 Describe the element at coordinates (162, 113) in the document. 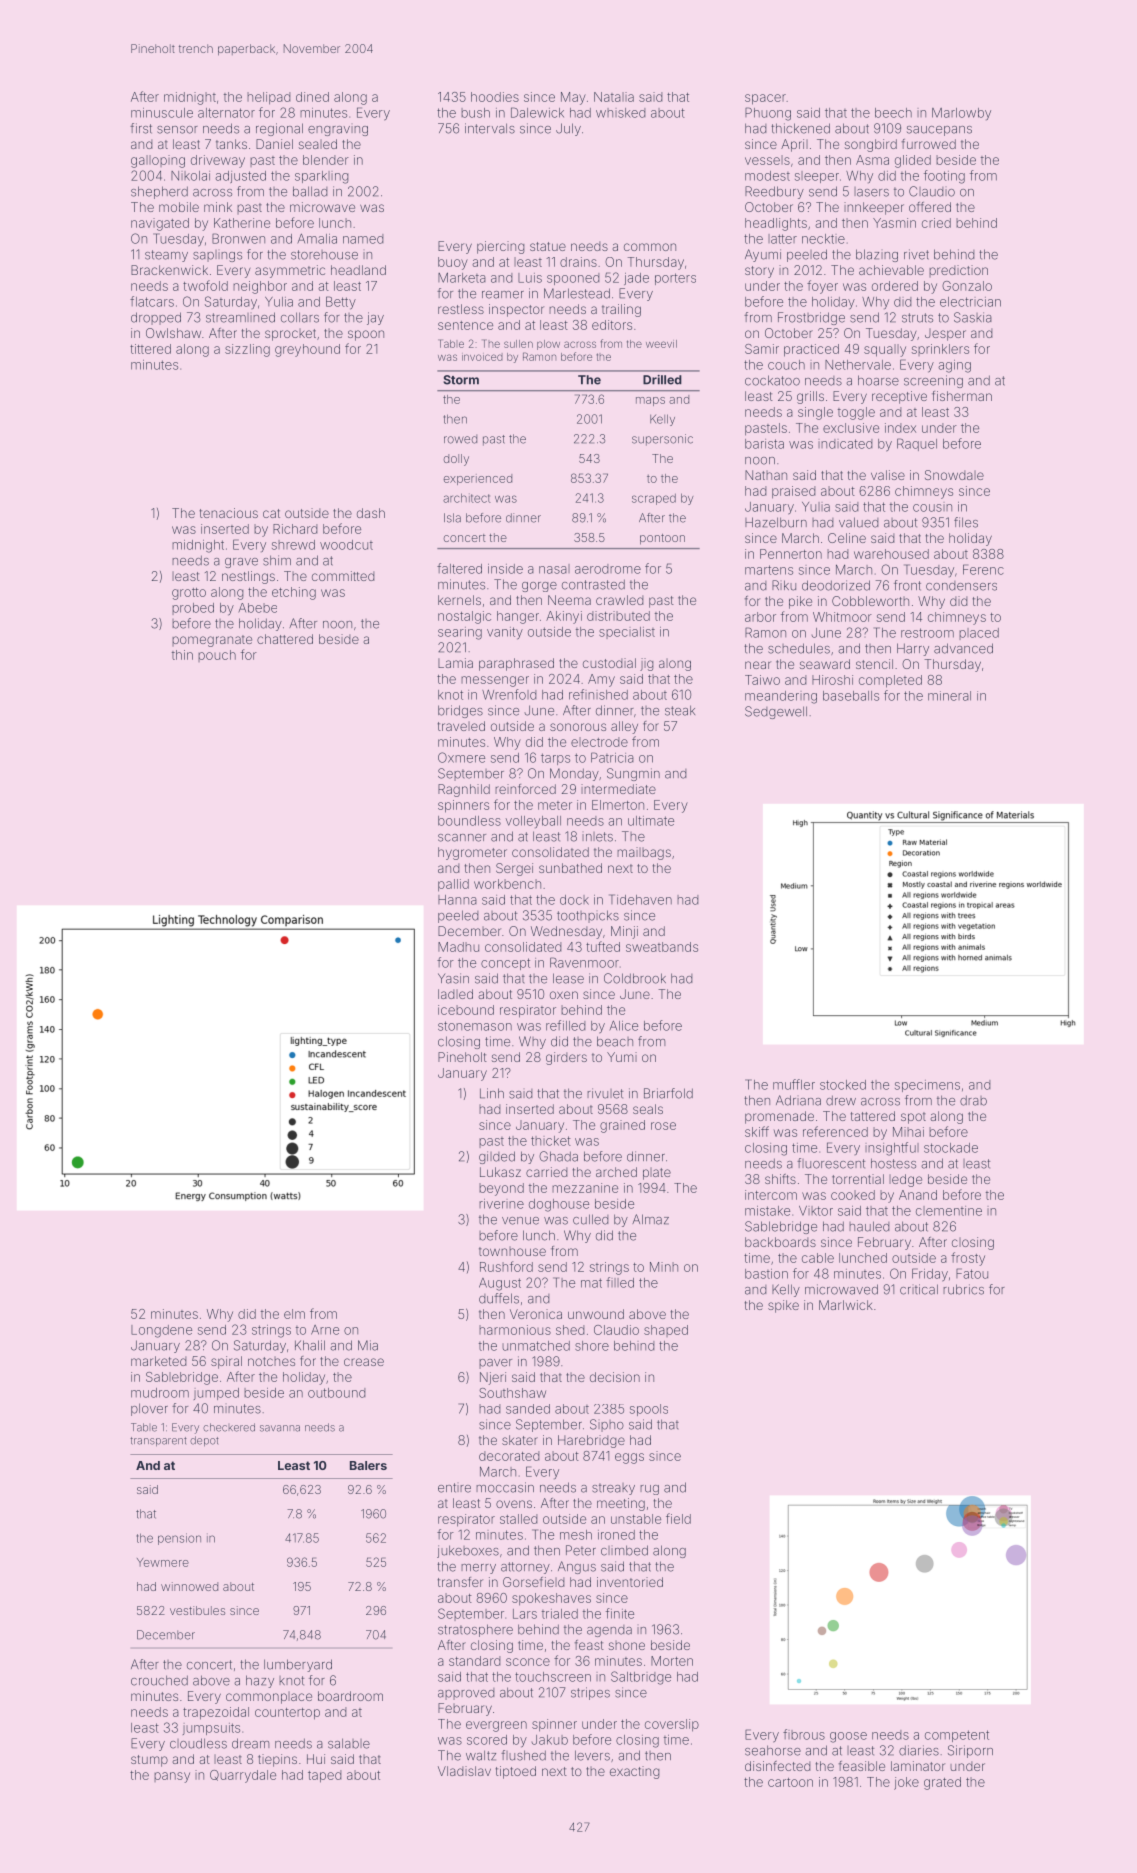

I see `minuscule` at that location.
